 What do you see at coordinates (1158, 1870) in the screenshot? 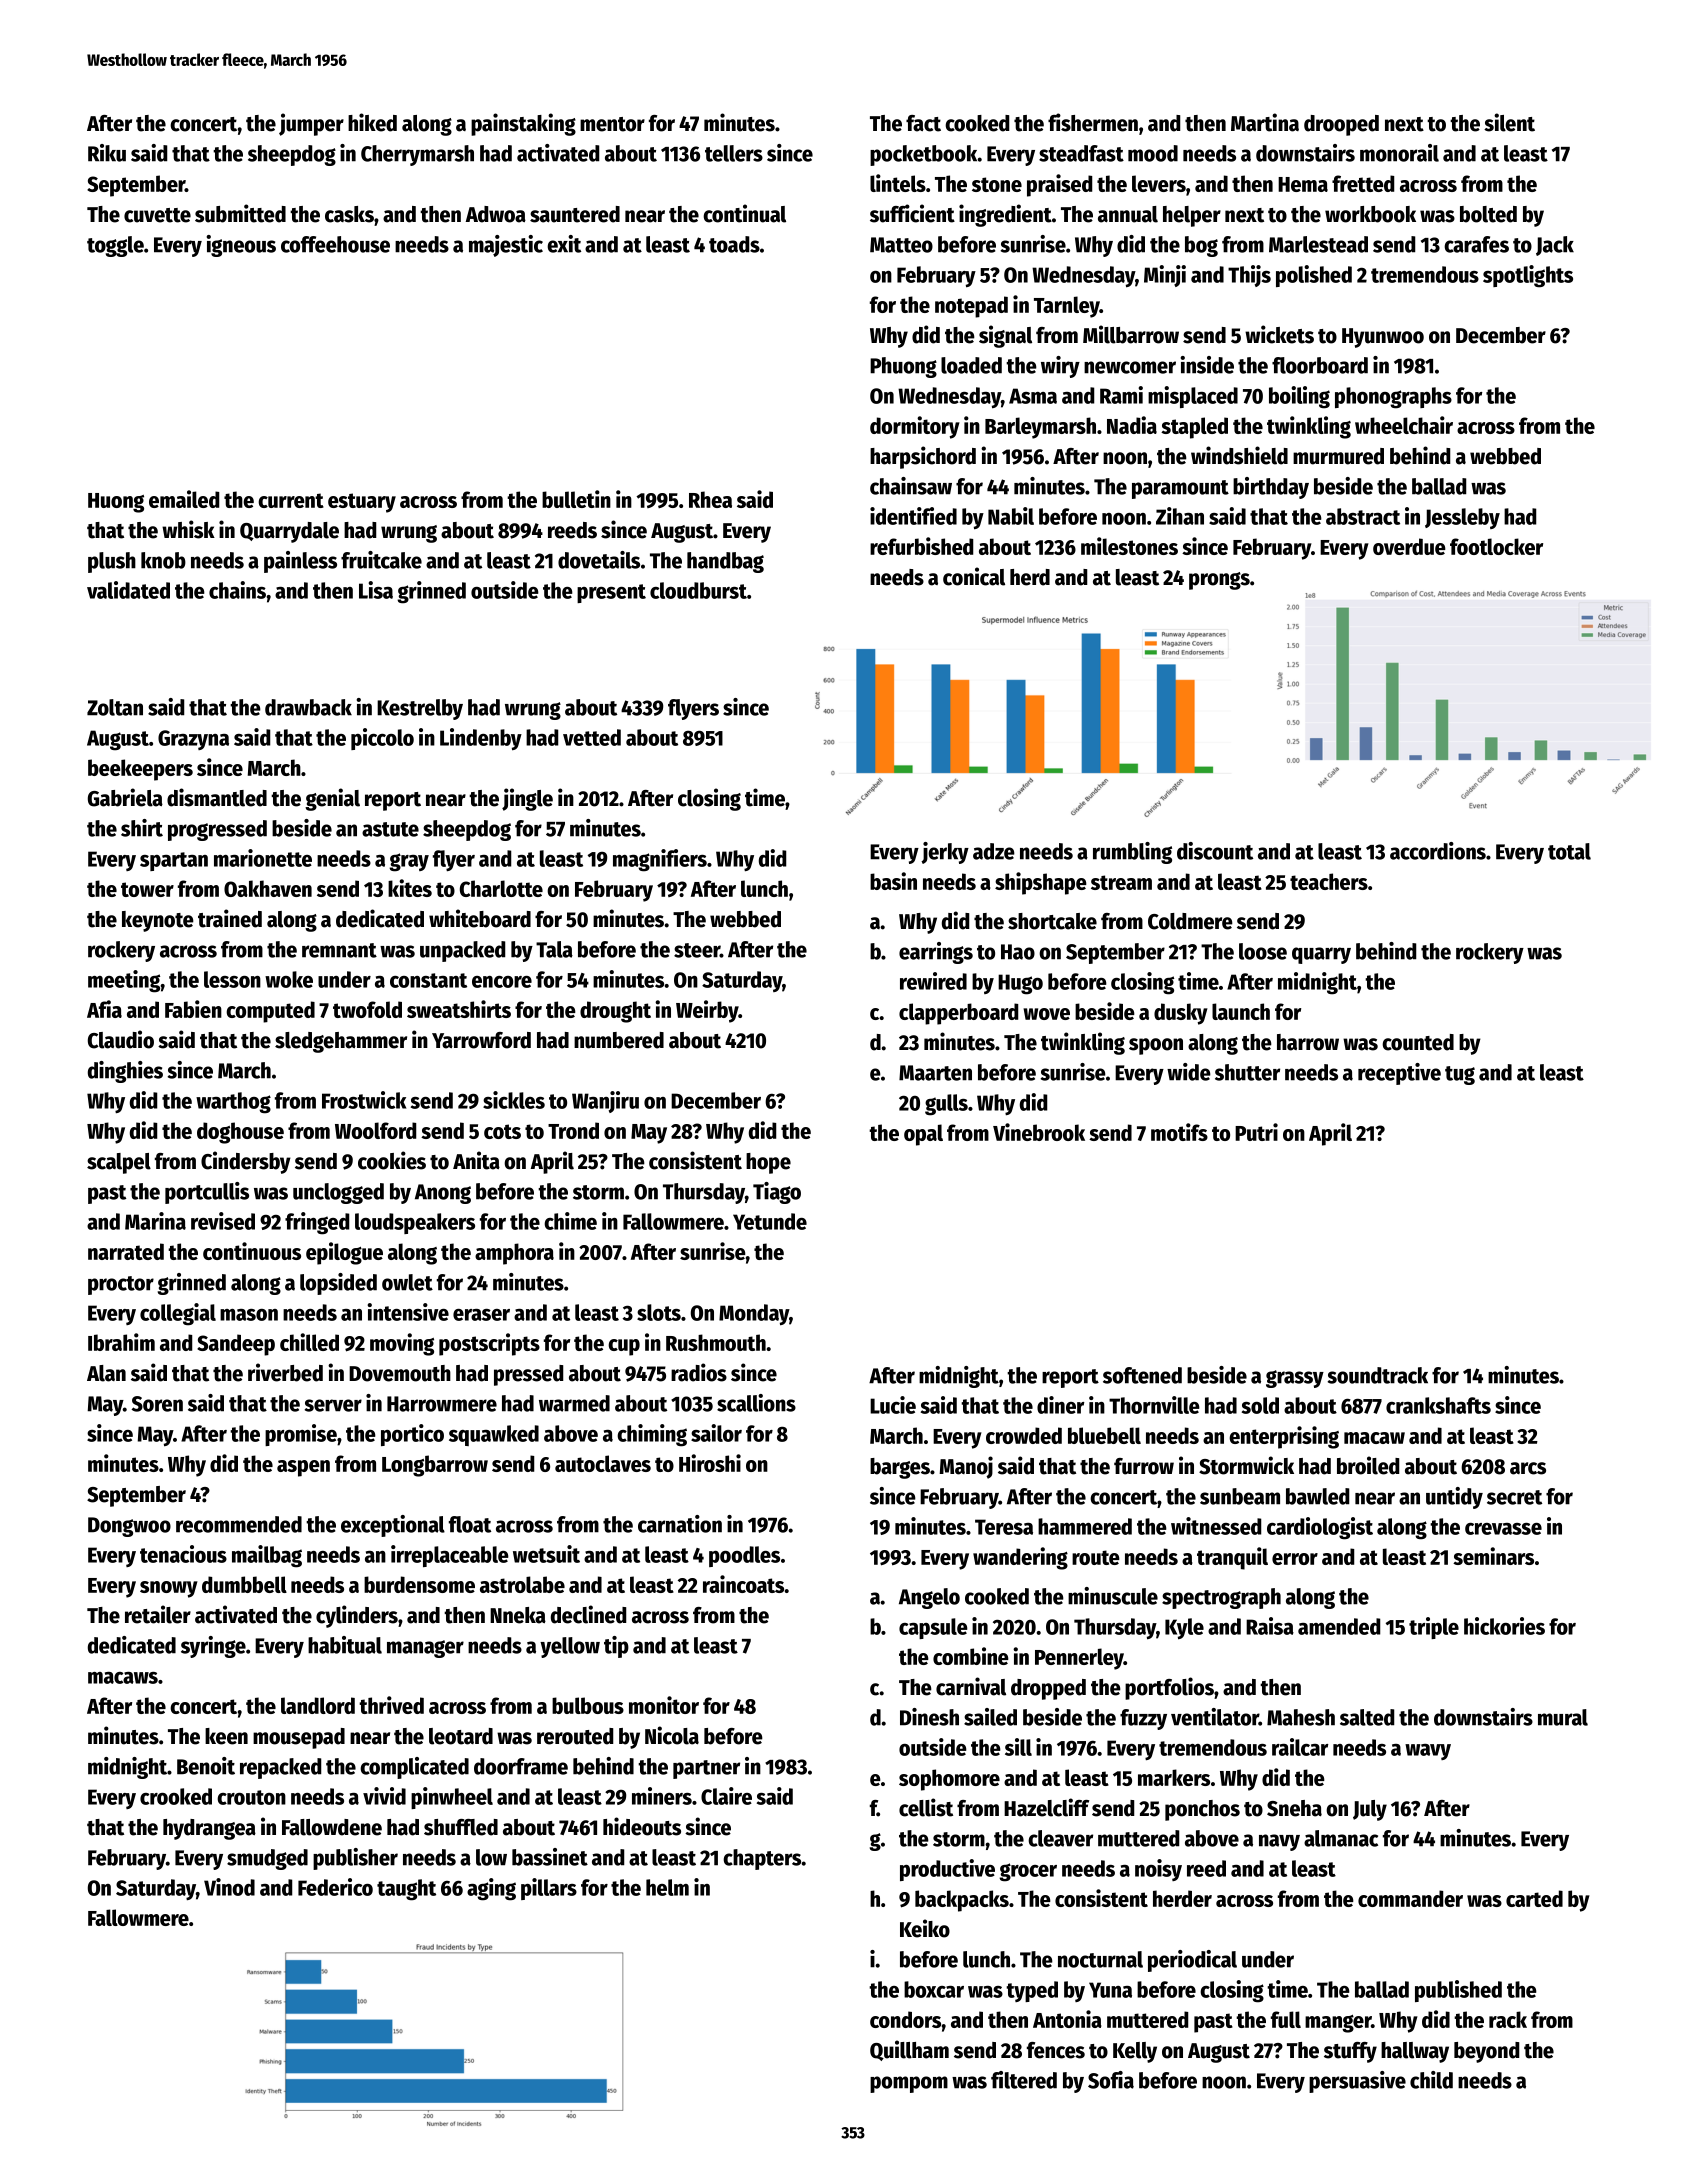
I see `noisy` at bounding box center [1158, 1870].
